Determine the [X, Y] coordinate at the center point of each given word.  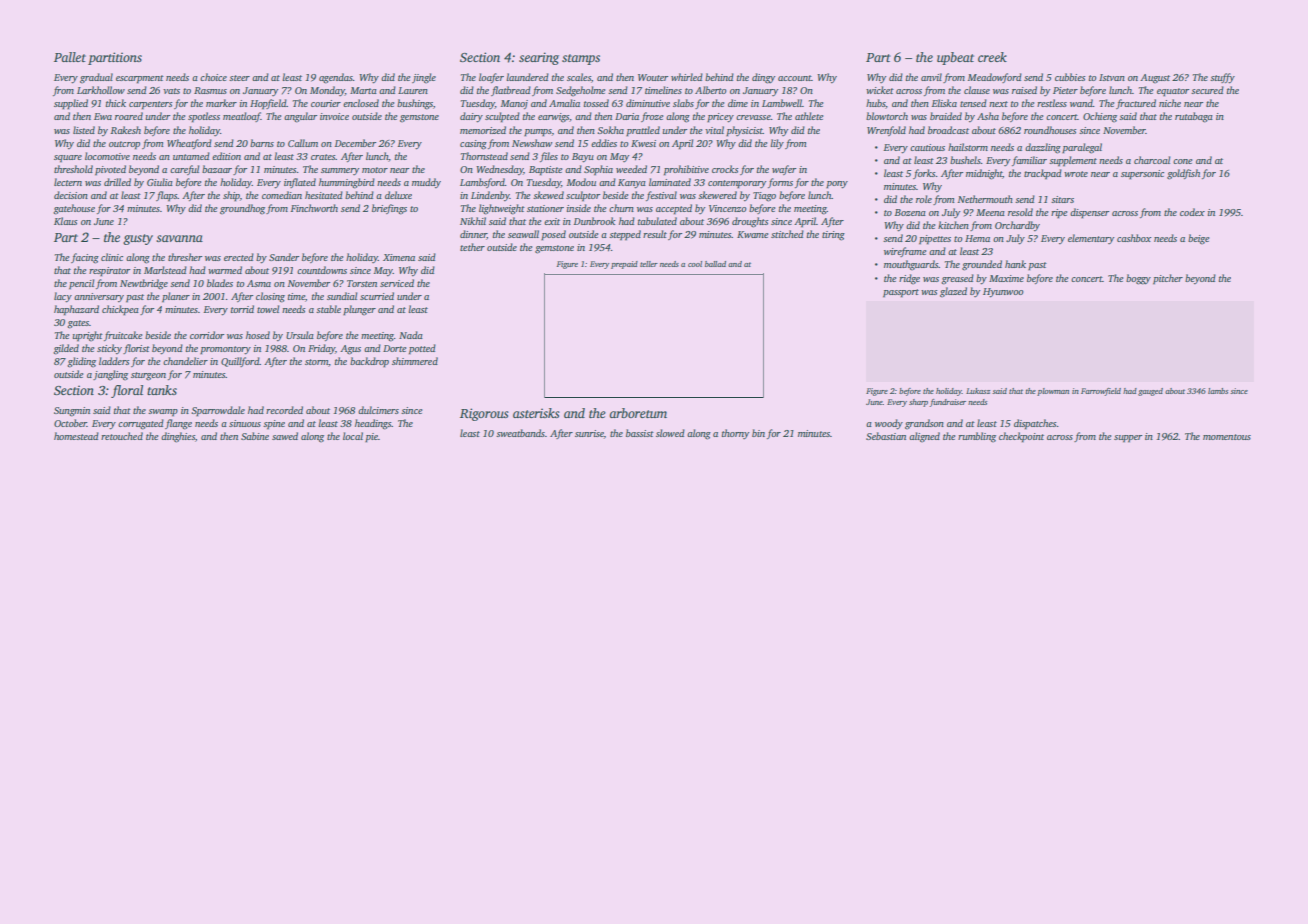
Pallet [70, 57]
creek [992, 57]
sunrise [589, 433]
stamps [581, 59]
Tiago [764, 197]
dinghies [178, 437]
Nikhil [473, 221]
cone [1182, 161]
